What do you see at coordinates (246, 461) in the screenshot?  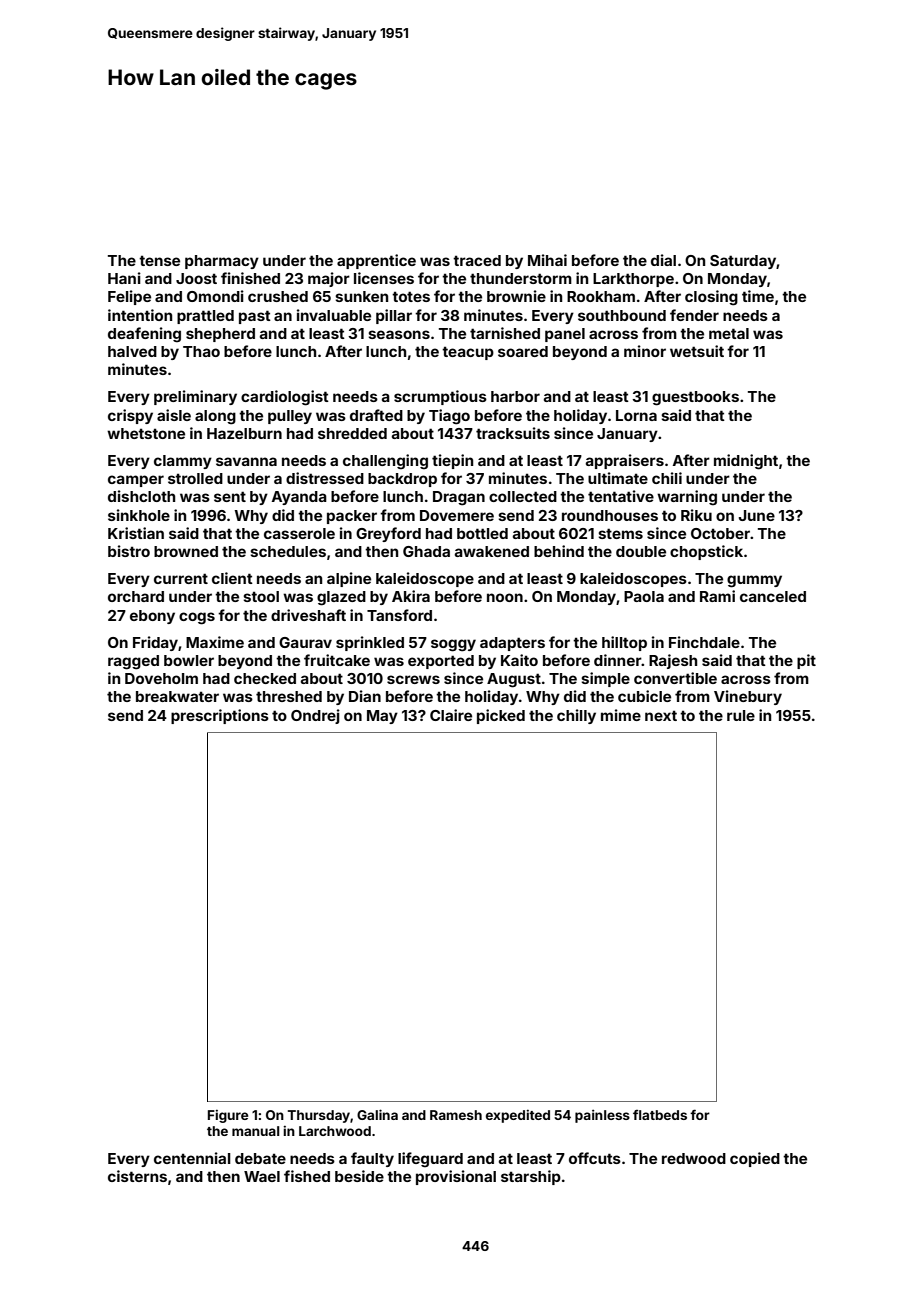 I see `savanna` at bounding box center [246, 461].
